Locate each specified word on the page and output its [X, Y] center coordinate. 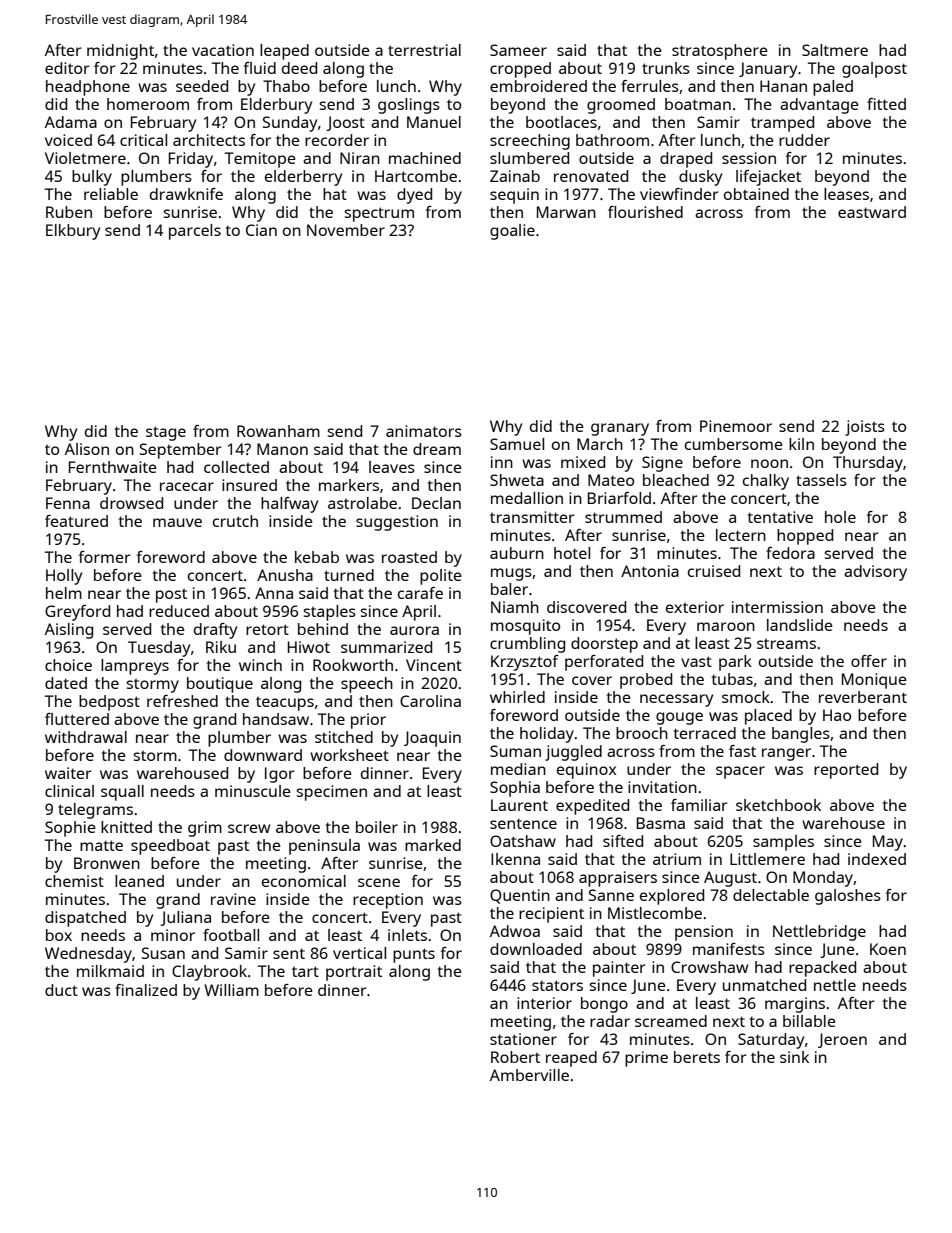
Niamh [515, 607]
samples [783, 843]
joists [865, 428]
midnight [120, 52]
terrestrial [424, 50]
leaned [139, 881]
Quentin [520, 896]
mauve [177, 522]
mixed [583, 462]
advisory [875, 573]
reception [388, 901]
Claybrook [209, 973]
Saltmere [835, 50]
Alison [87, 449]
